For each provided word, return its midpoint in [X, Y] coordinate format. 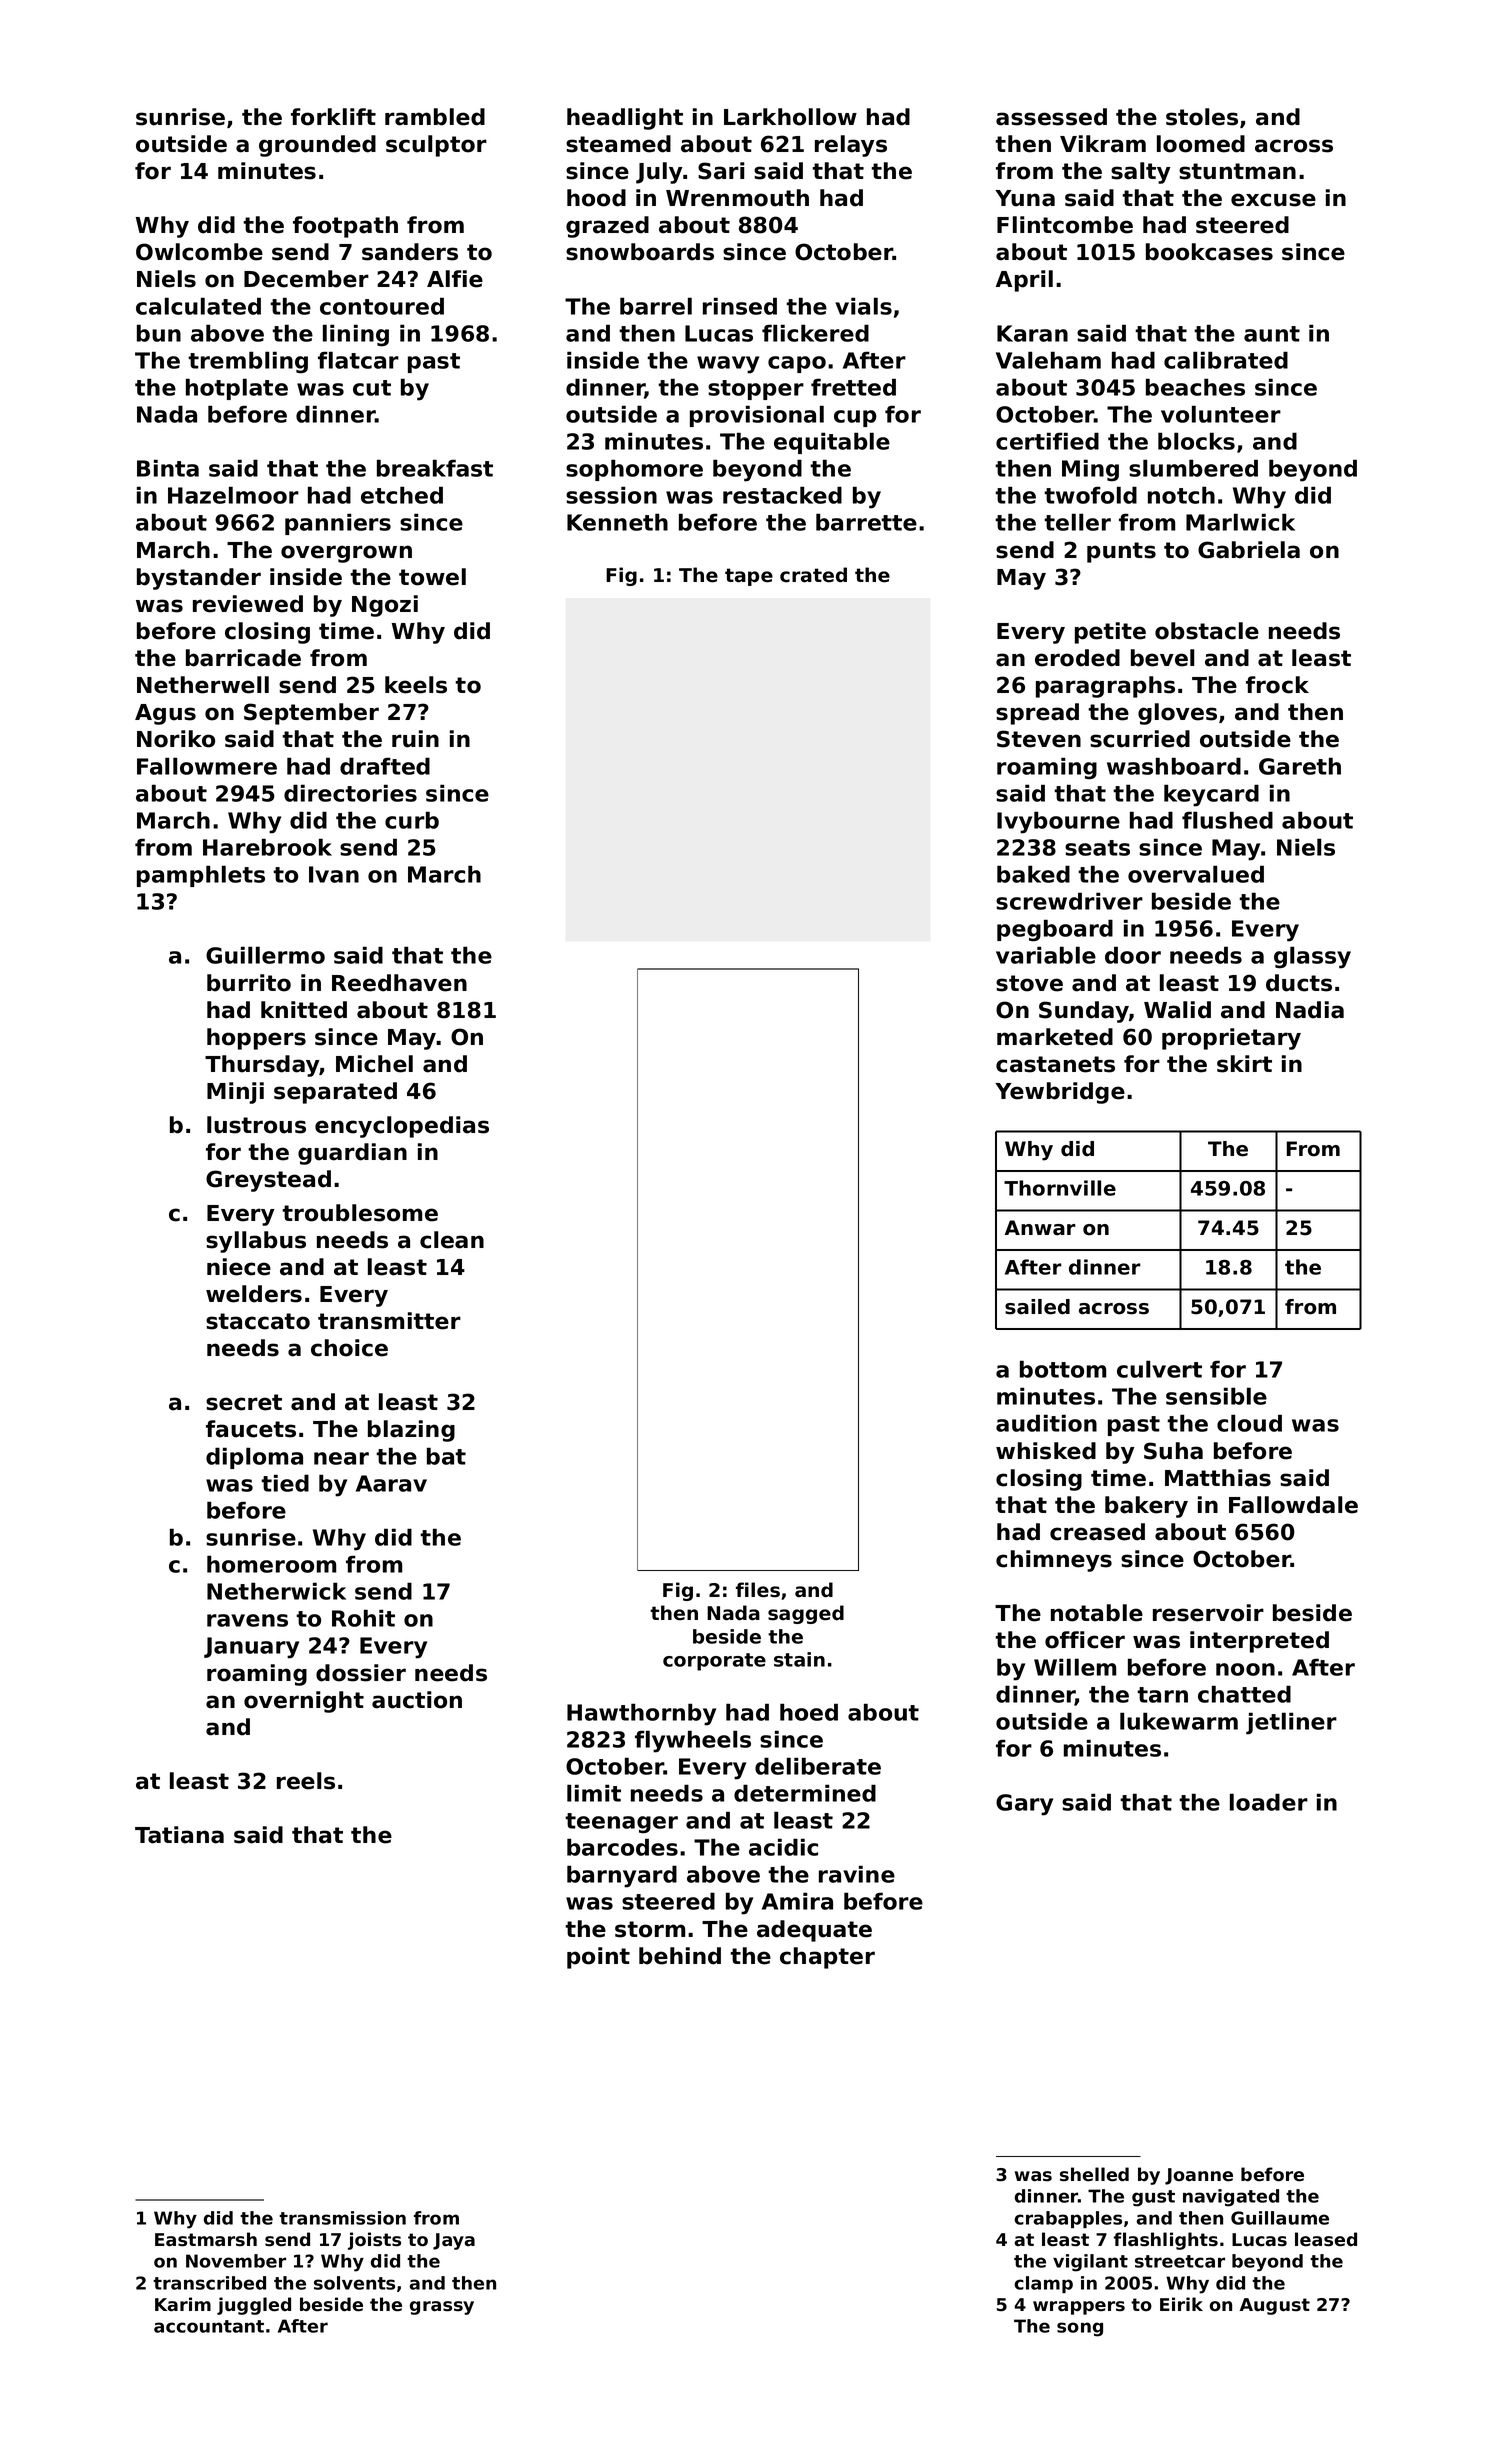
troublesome [360, 1213]
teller [1077, 522]
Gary [1024, 1805]
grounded [317, 146]
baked [1033, 874]
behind [680, 1956]
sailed [1037, 1307]
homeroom [271, 1564]
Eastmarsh [206, 2239]
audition [1046, 1423]
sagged [806, 1614]
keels [416, 685]
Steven [1039, 739]
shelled [1094, 2174]
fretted [853, 387]
